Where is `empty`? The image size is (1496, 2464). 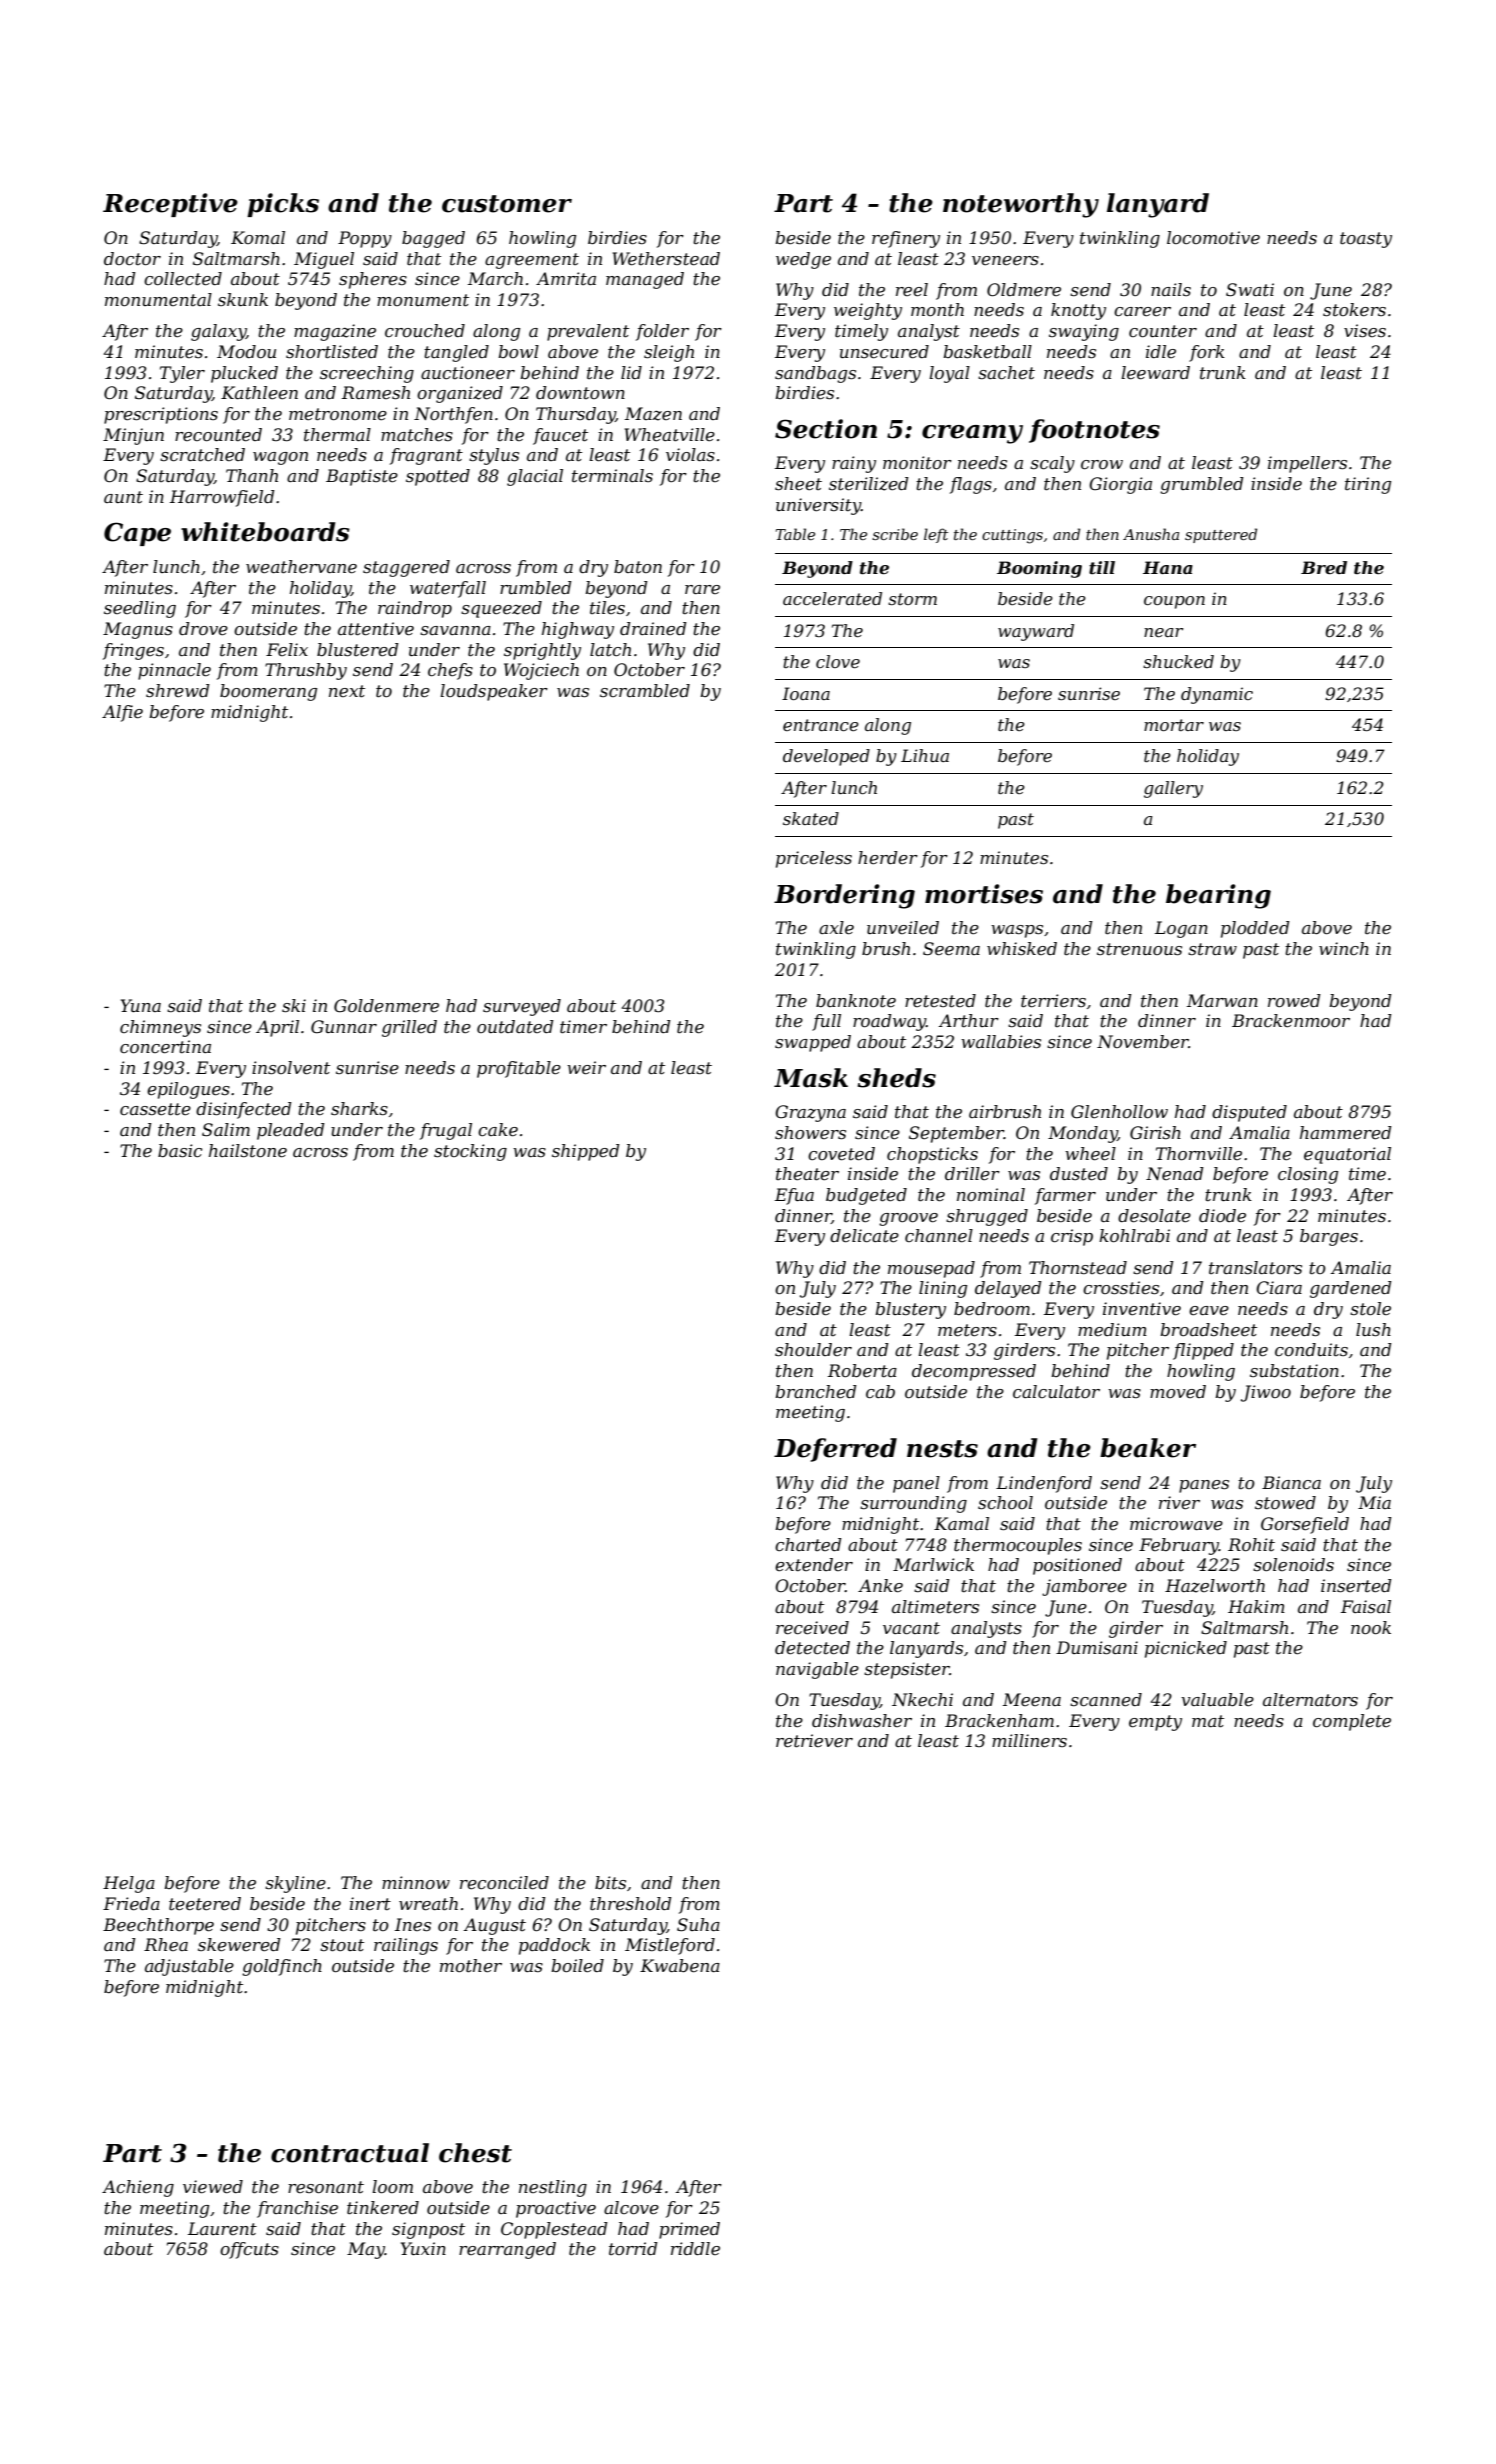 empty is located at coordinates (1155, 1723).
